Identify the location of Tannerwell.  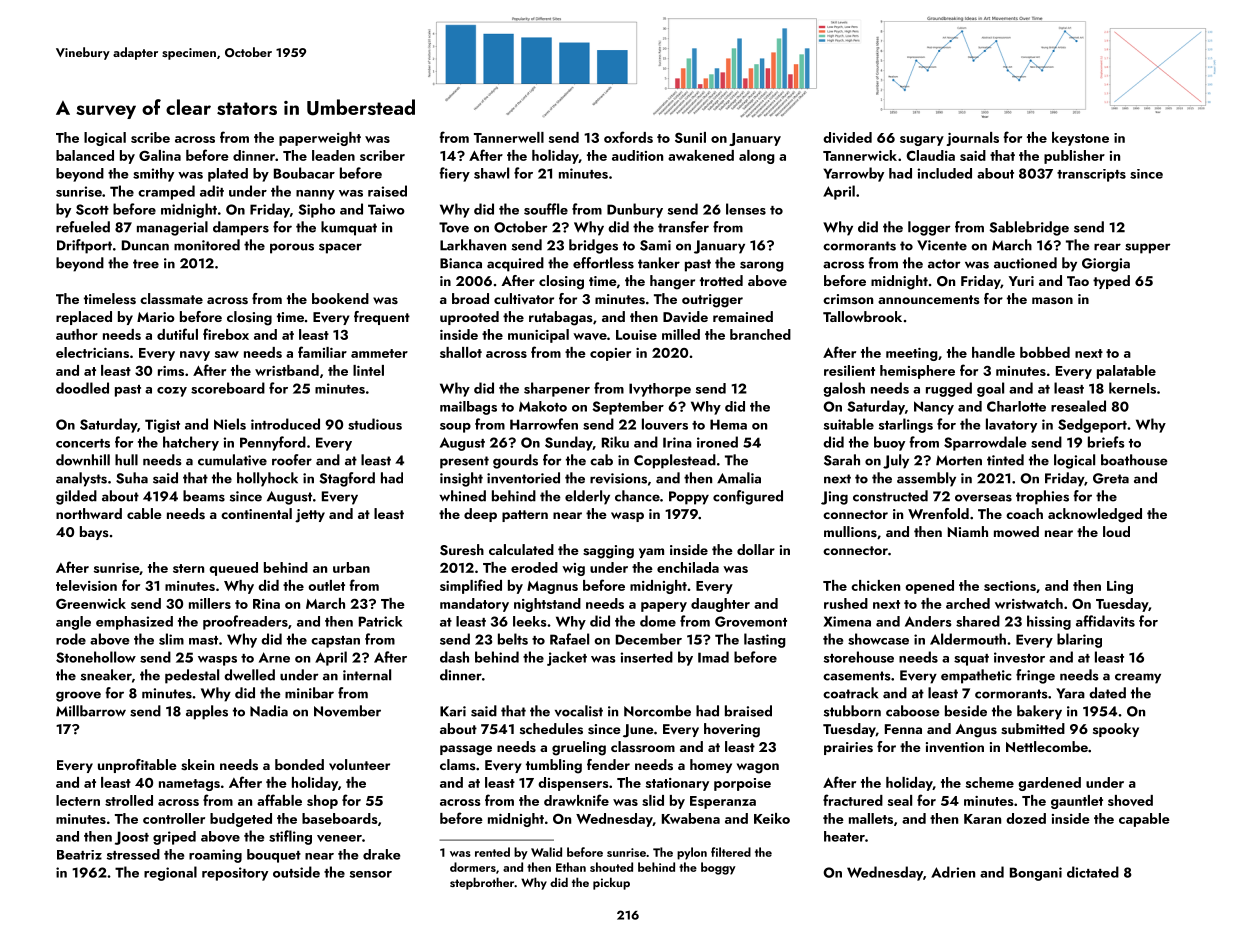
(509, 137).
